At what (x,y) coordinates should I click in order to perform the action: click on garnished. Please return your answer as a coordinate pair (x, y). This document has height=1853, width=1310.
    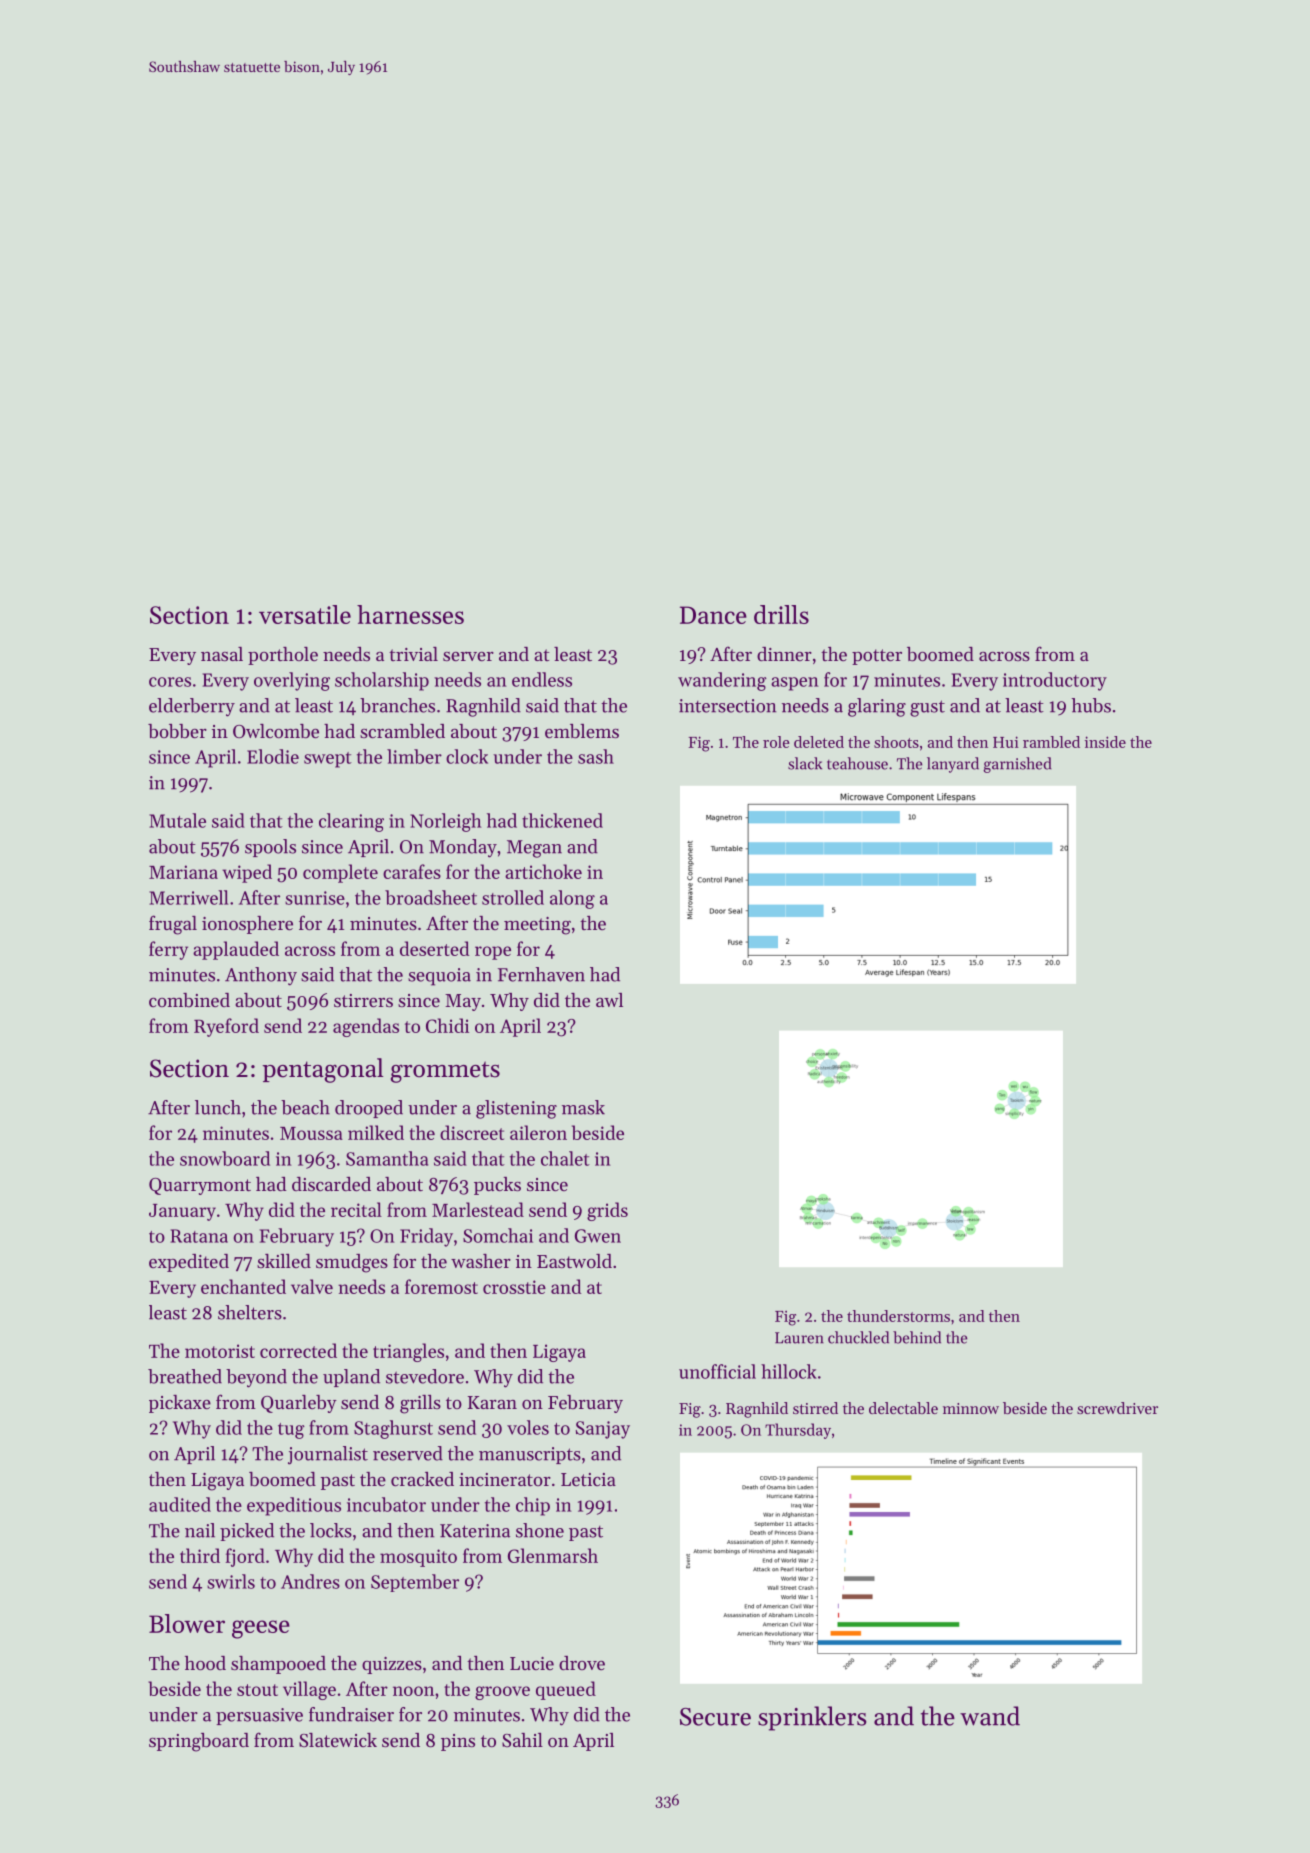
    Looking at the image, I should click on (1017, 765).
